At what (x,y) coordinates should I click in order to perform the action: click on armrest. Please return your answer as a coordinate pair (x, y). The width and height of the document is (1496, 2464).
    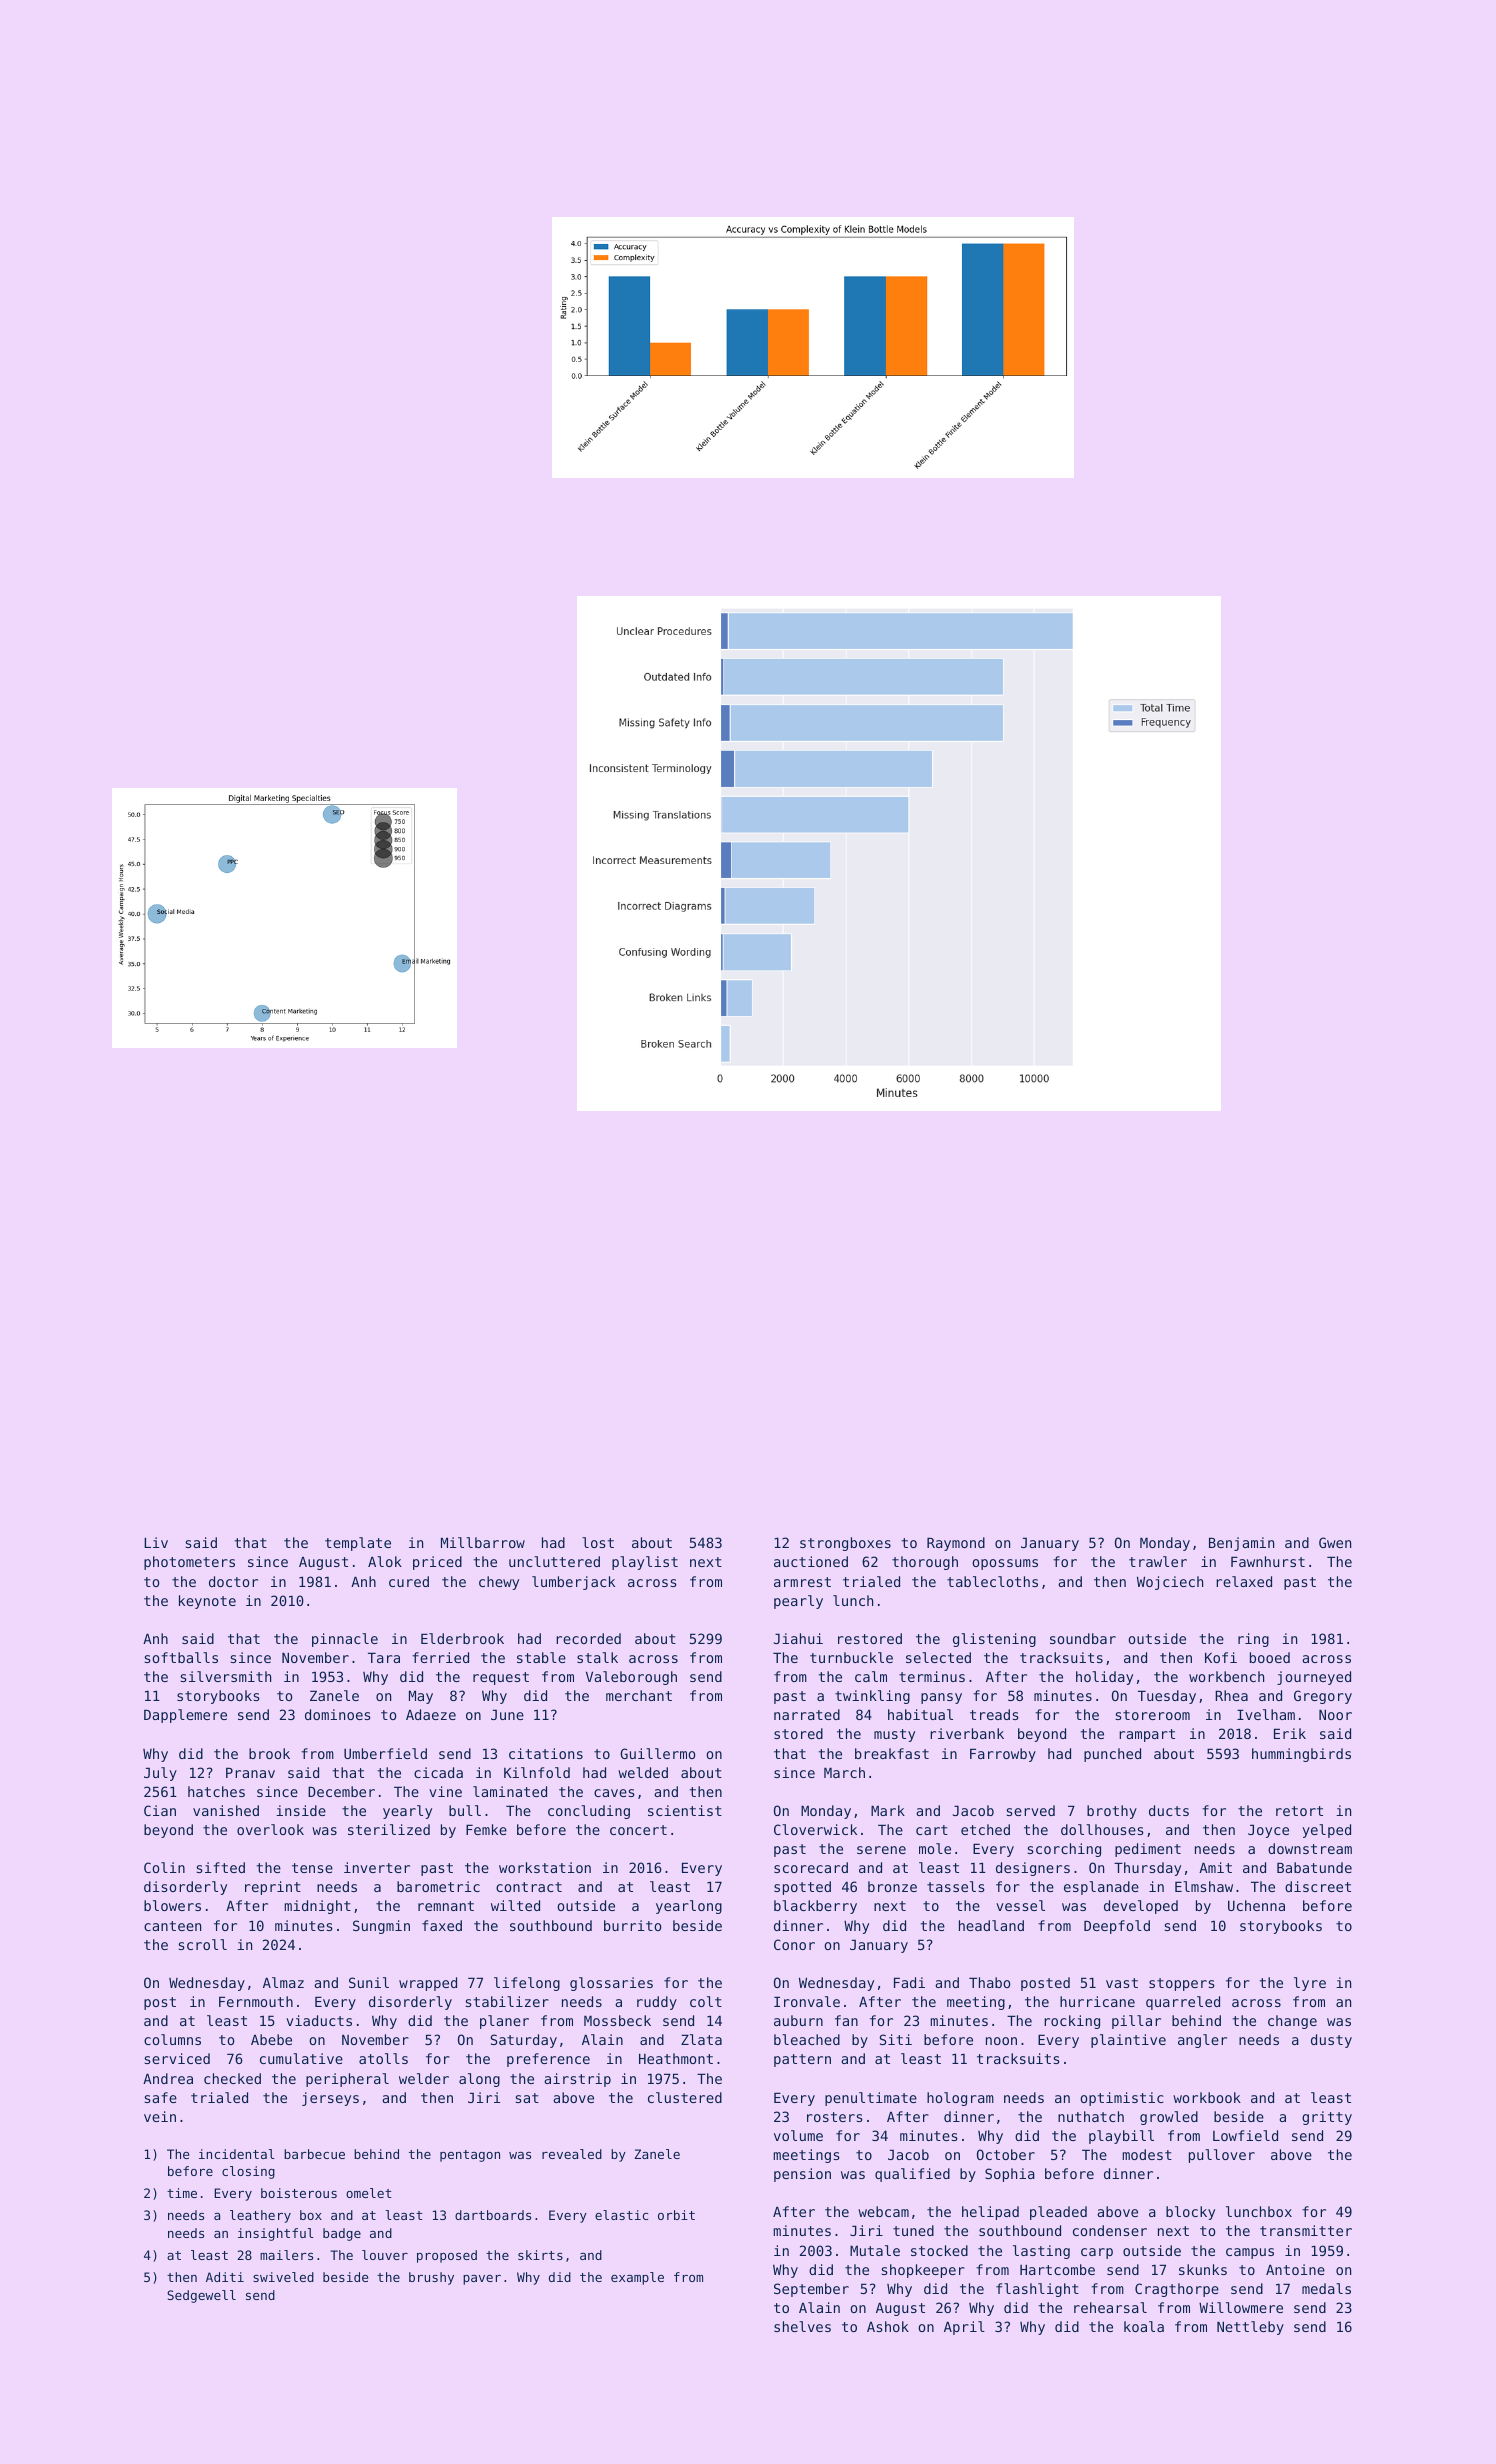
    Looking at the image, I should click on (802, 1582).
